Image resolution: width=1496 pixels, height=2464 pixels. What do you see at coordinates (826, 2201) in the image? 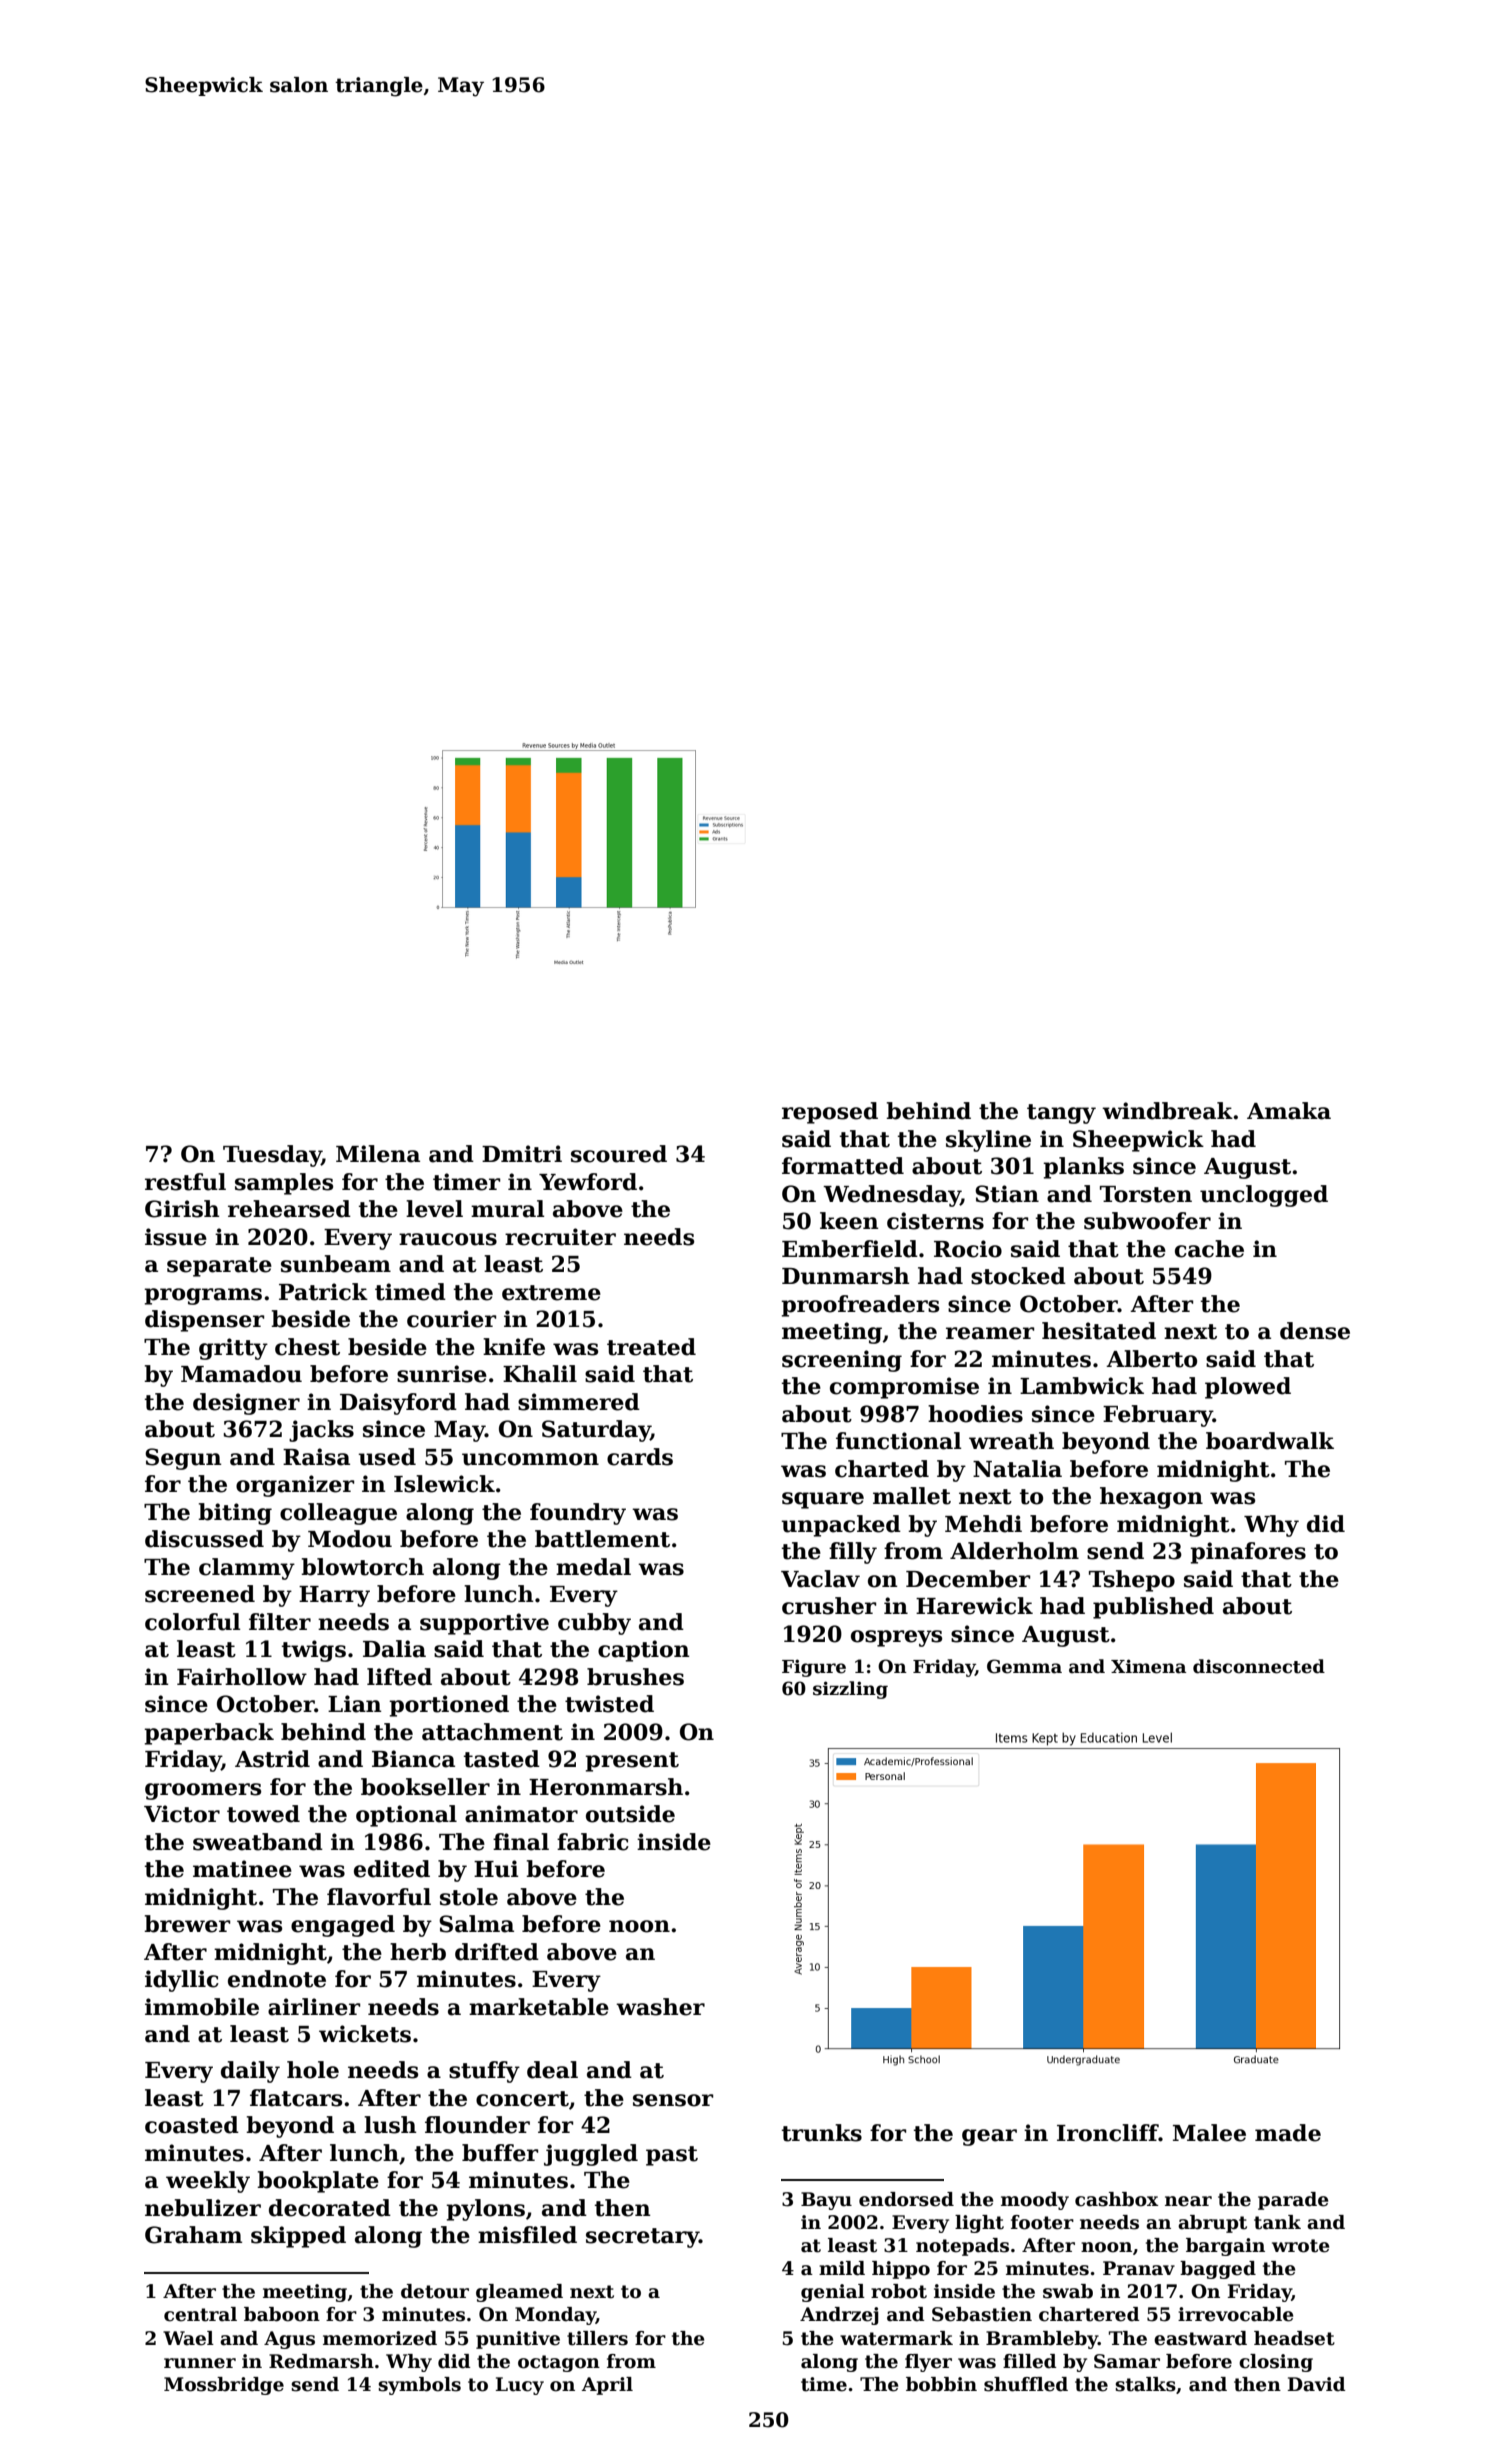
I see `Bayu` at bounding box center [826, 2201].
